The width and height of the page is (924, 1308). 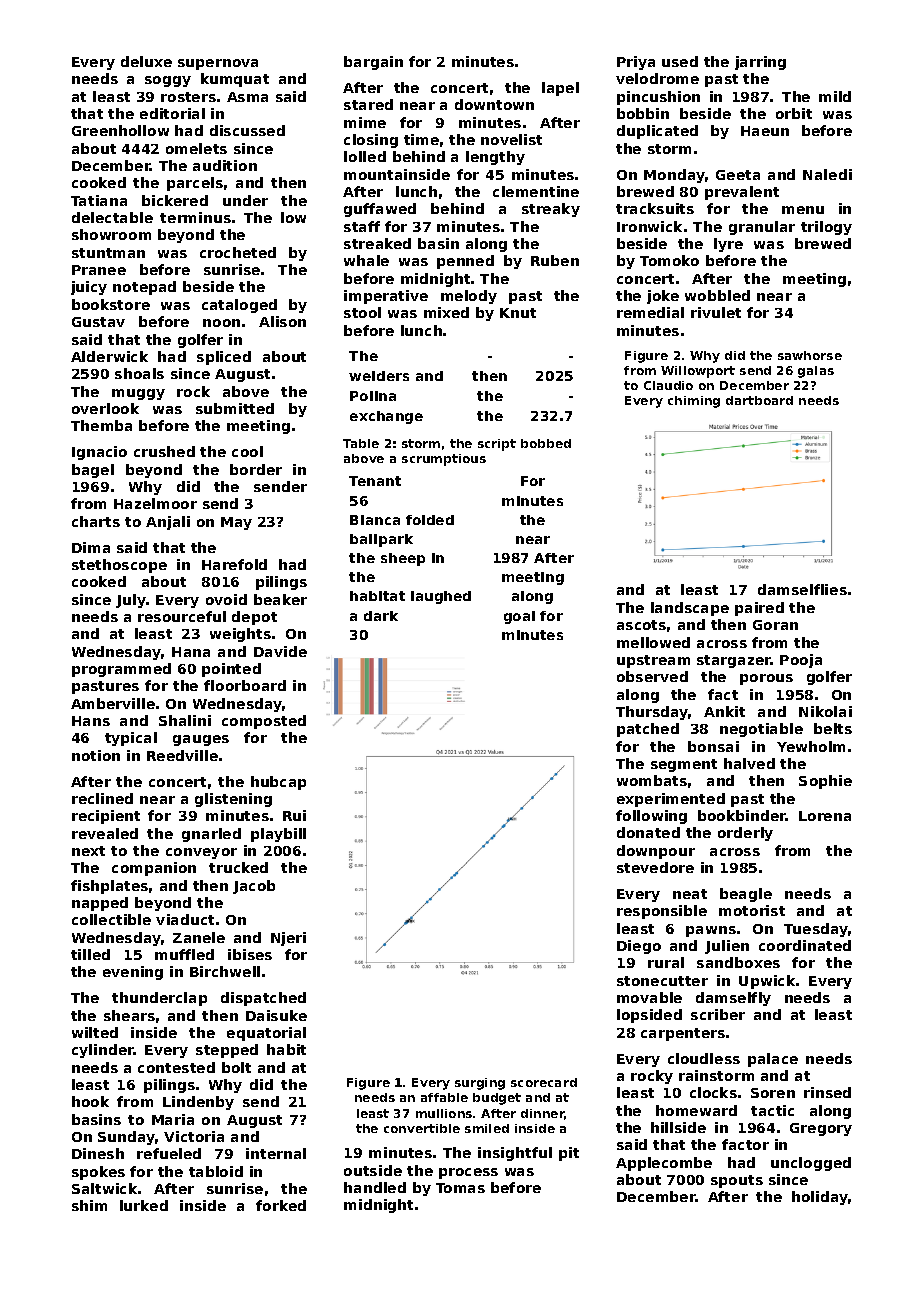 What do you see at coordinates (381, 616) in the page?
I see `dark` at bounding box center [381, 616].
